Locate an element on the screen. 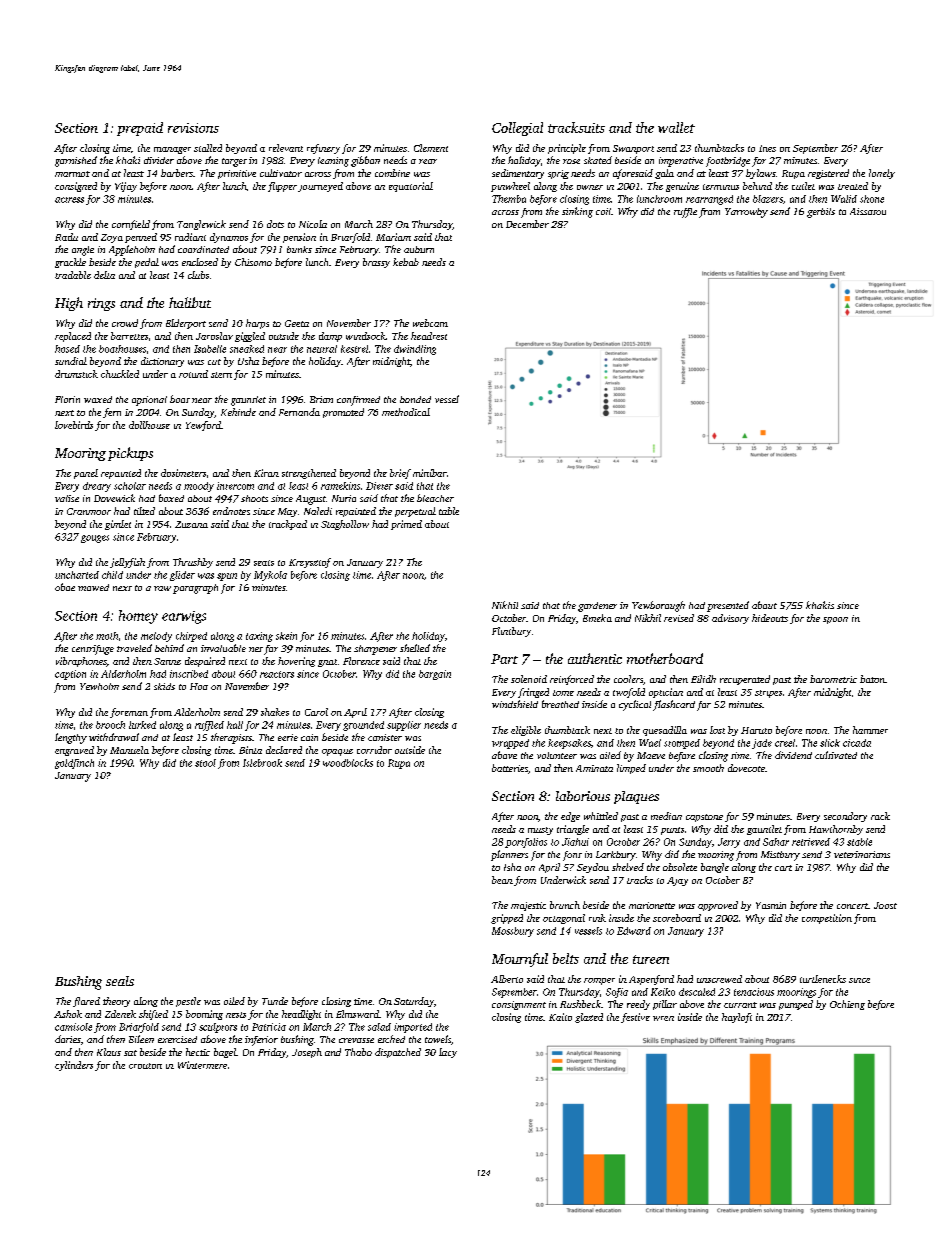 This screenshot has width=952, height=1233. methodical is located at coordinates (406, 412).
